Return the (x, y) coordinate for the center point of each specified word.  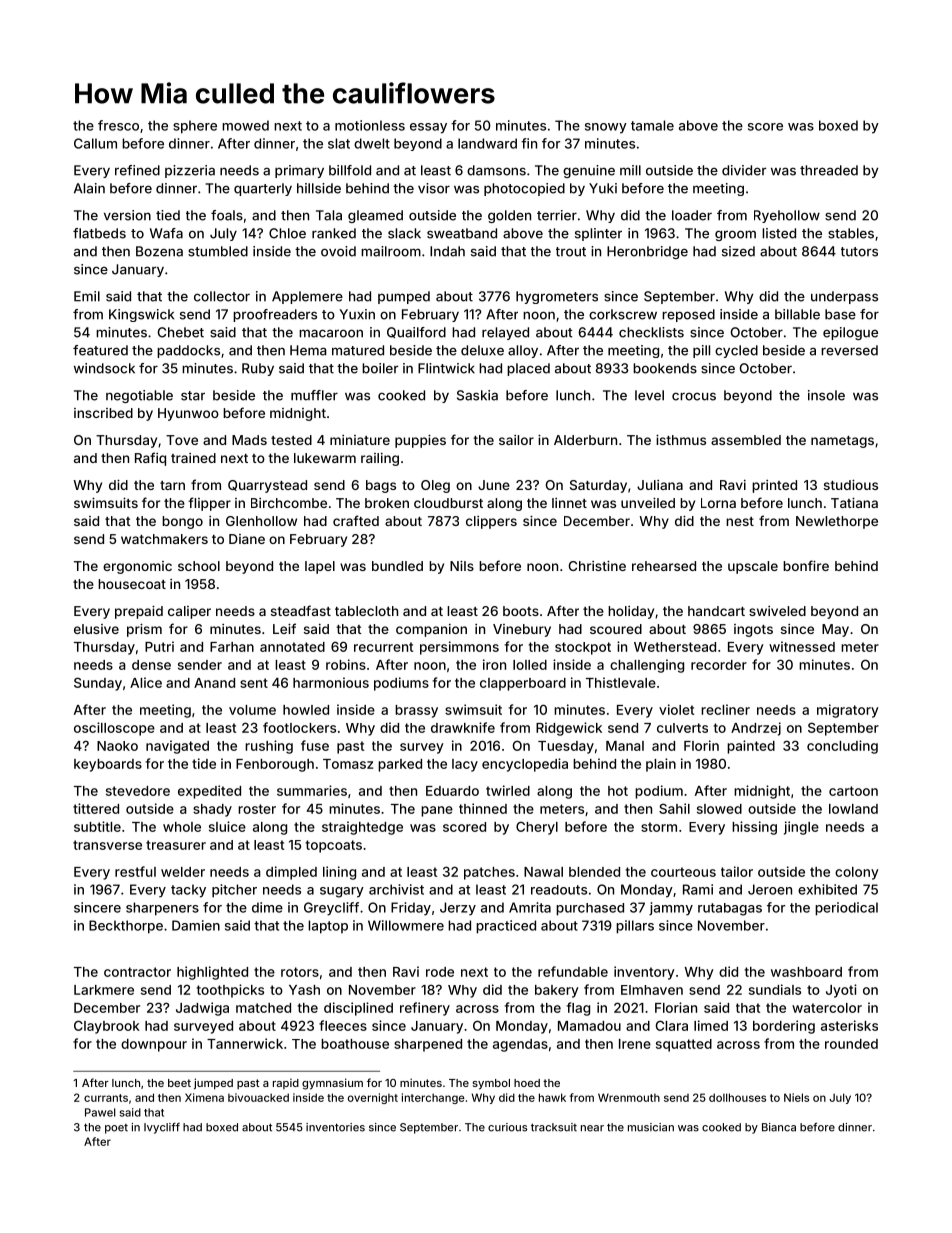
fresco (118, 125)
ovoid (338, 251)
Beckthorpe (126, 927)
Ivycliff (162, 1128)
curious (507, 1127)
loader (692, 215)
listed (779, 233)
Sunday (98, 684)
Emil (87, 296)
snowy (606, 128)
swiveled (777, 611)
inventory (644, 973)
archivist (396, 889)
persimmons (459, 648)
